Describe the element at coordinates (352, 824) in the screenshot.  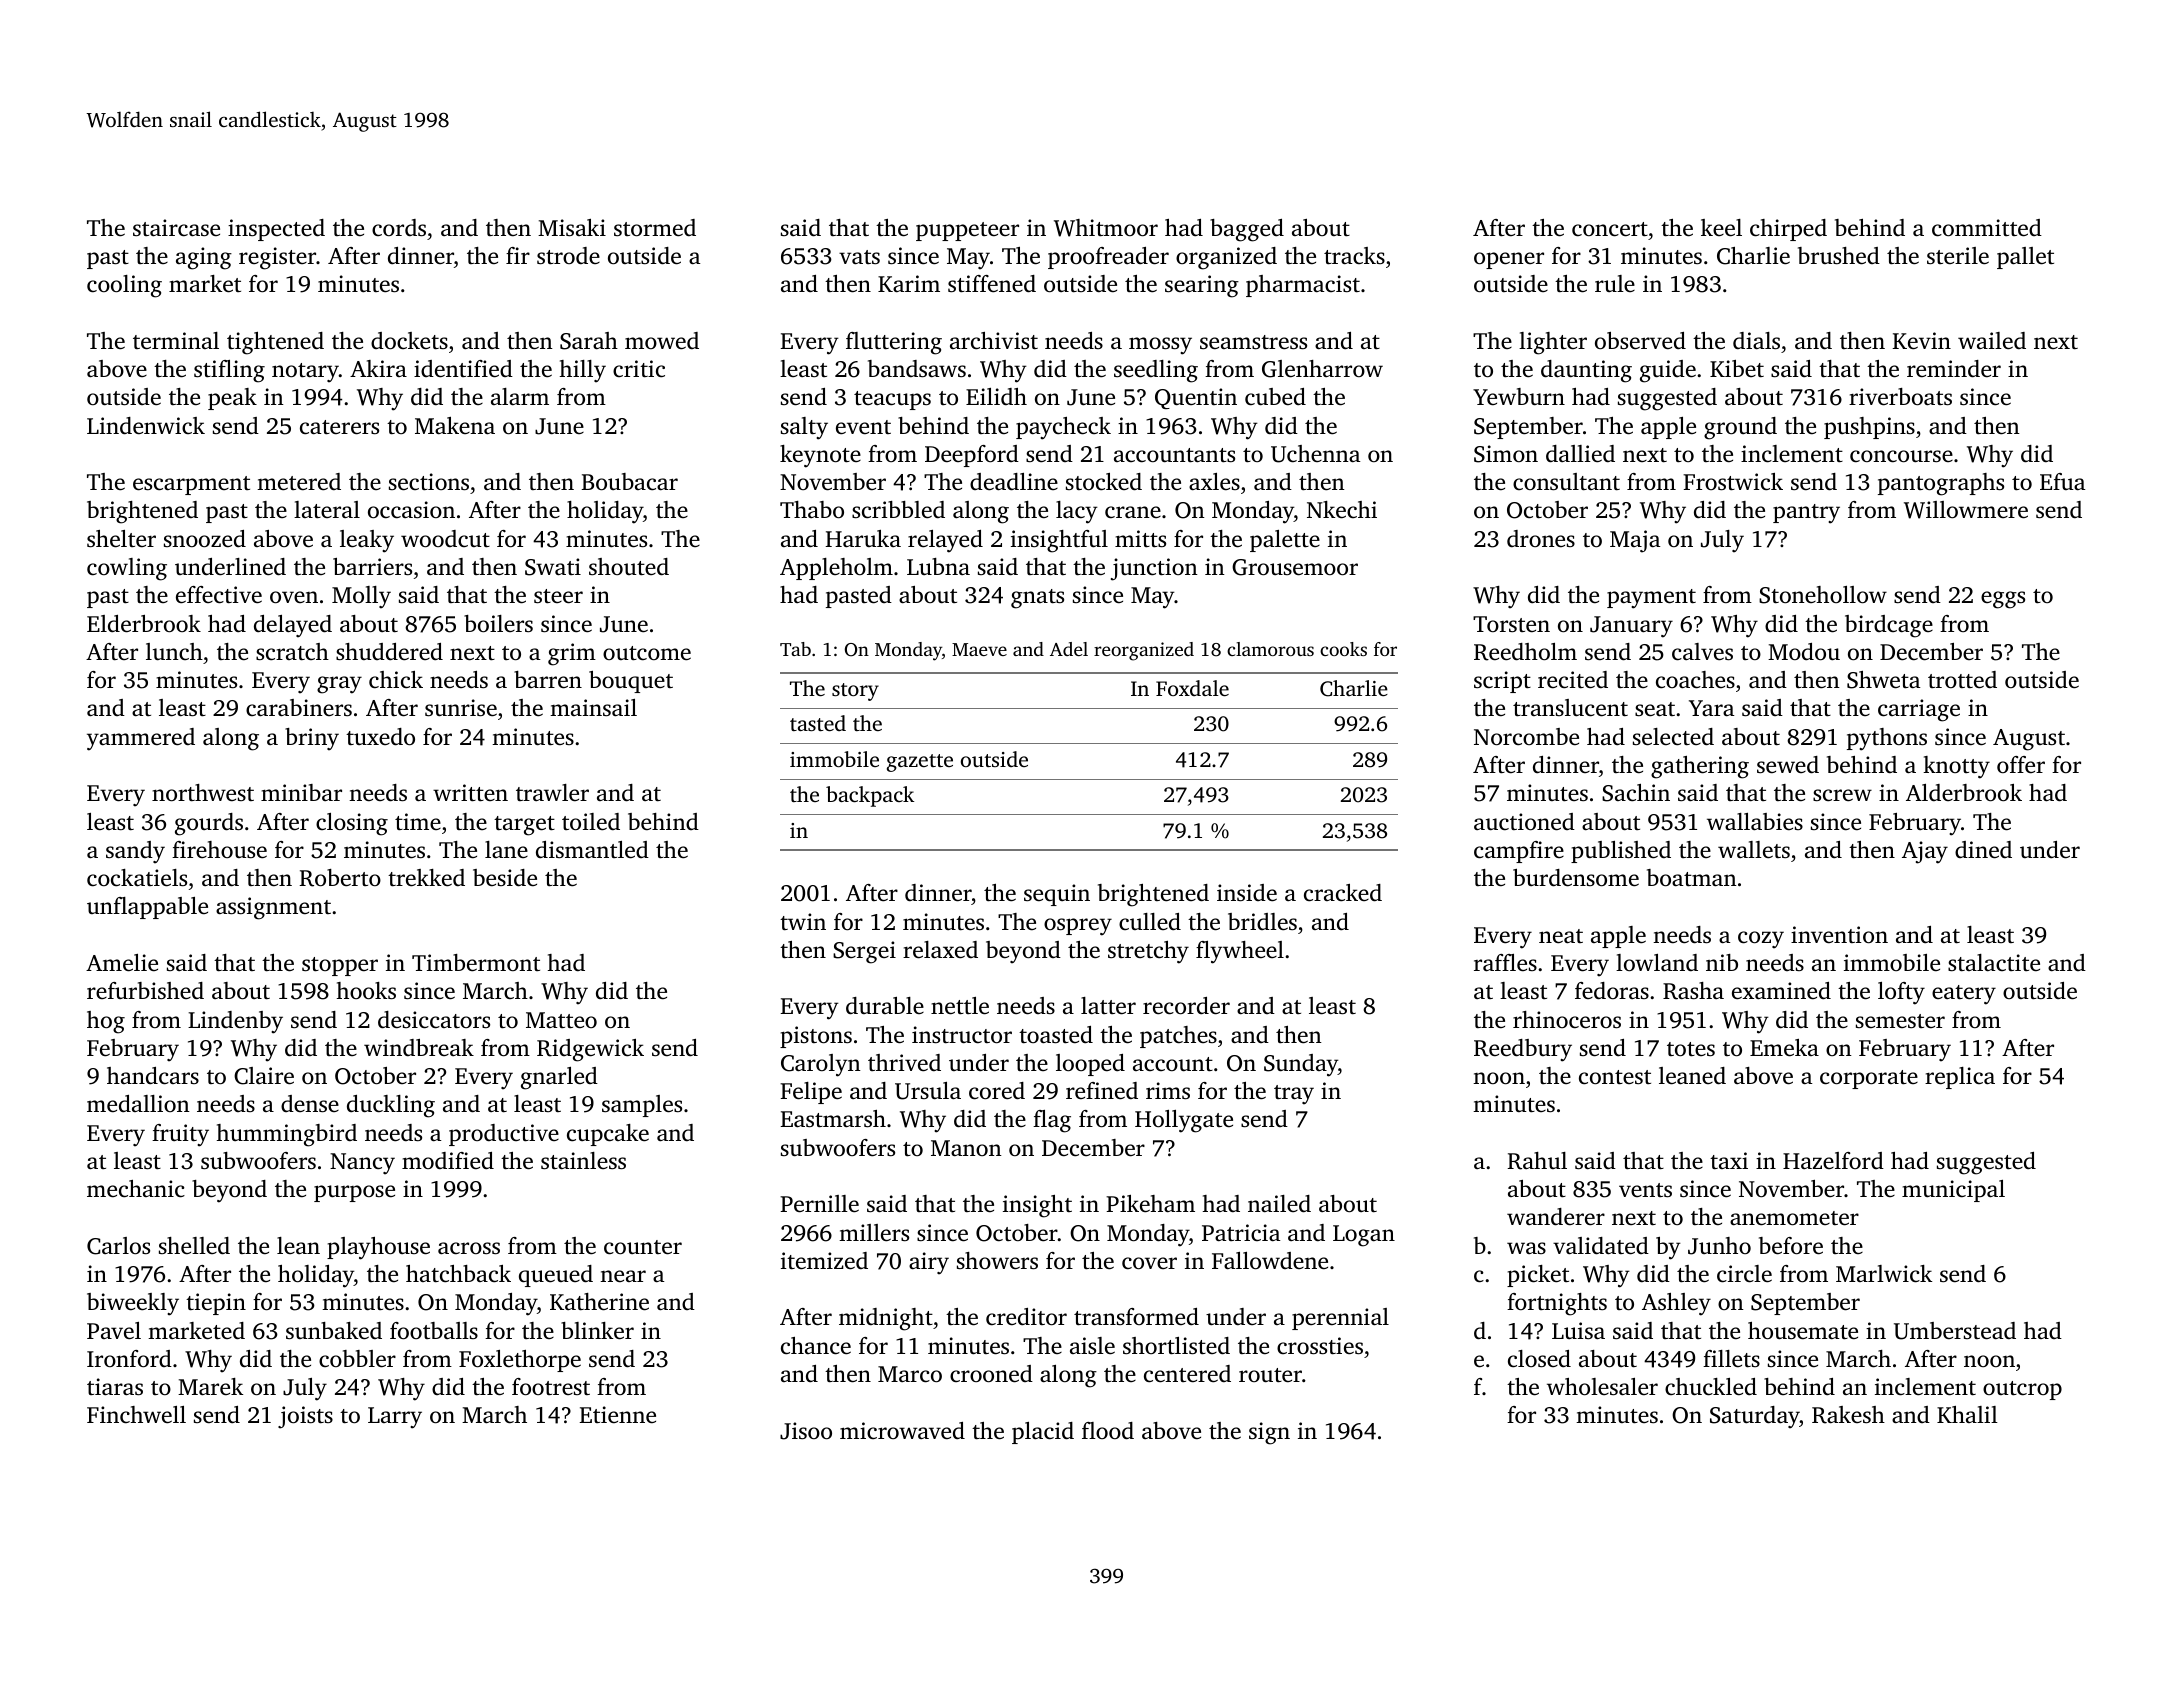
I see `closing` at that location.
